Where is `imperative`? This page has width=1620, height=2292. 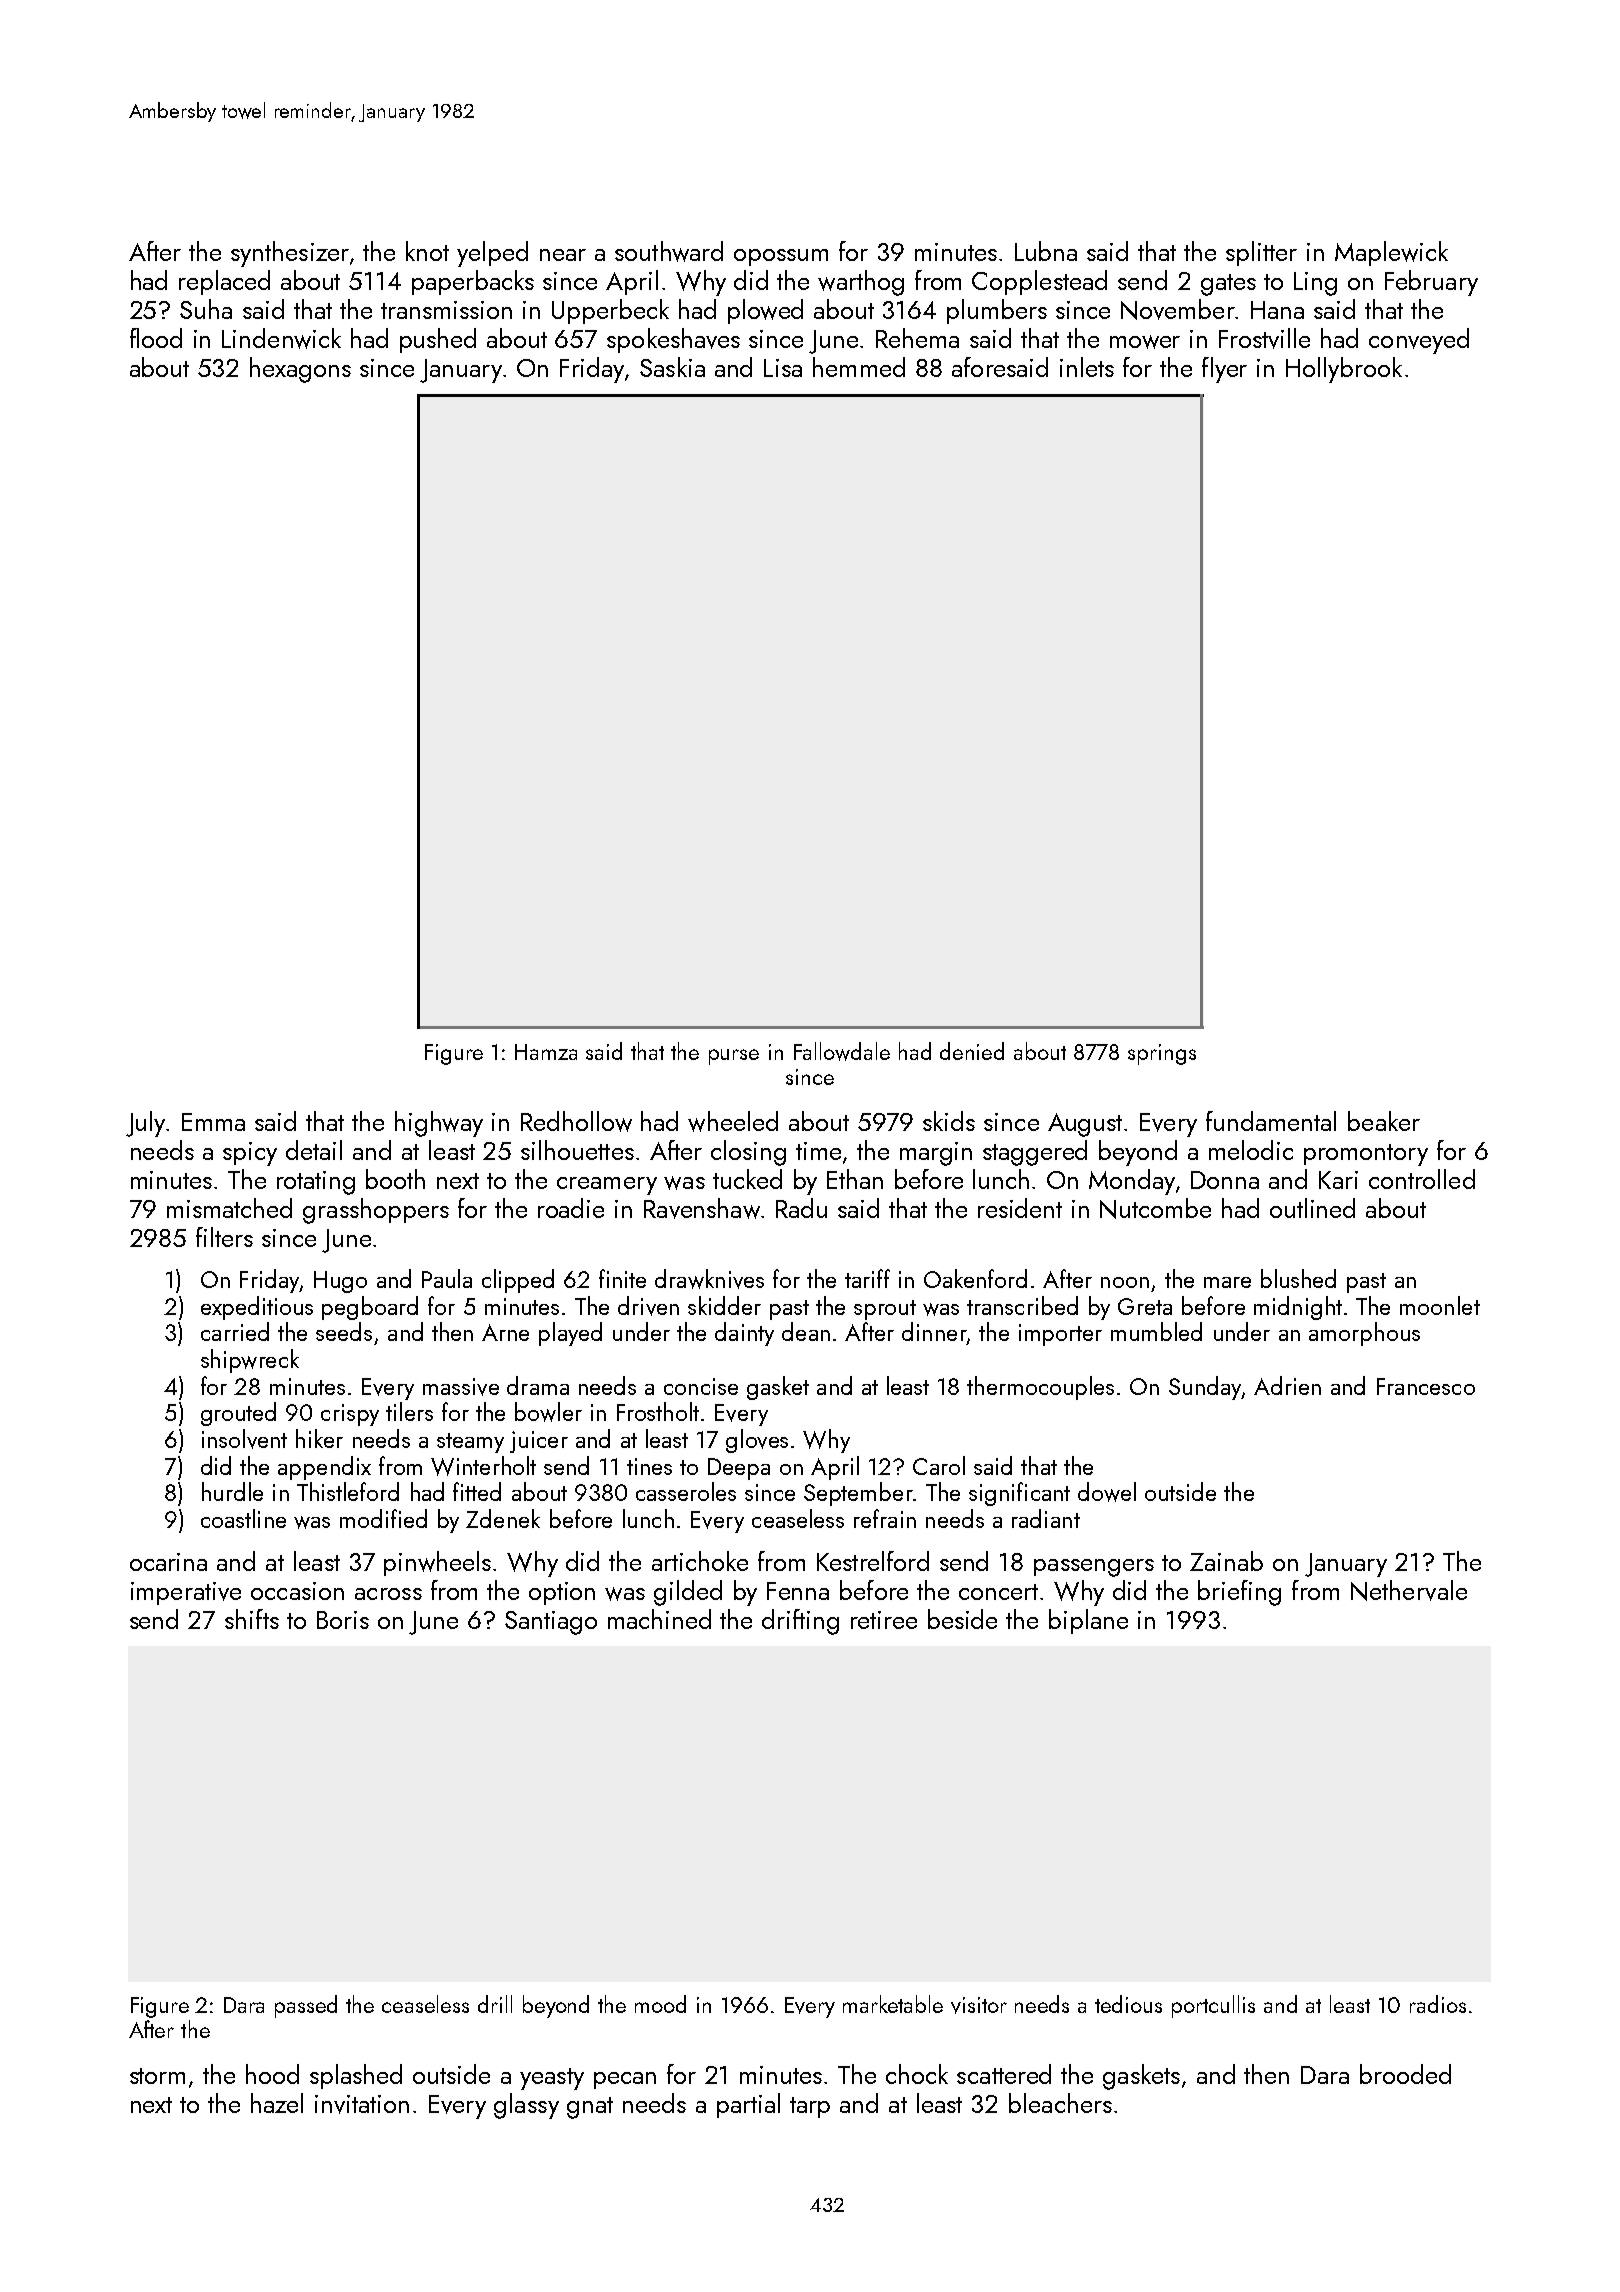 imperative is located at coordinates (186, 1593).
